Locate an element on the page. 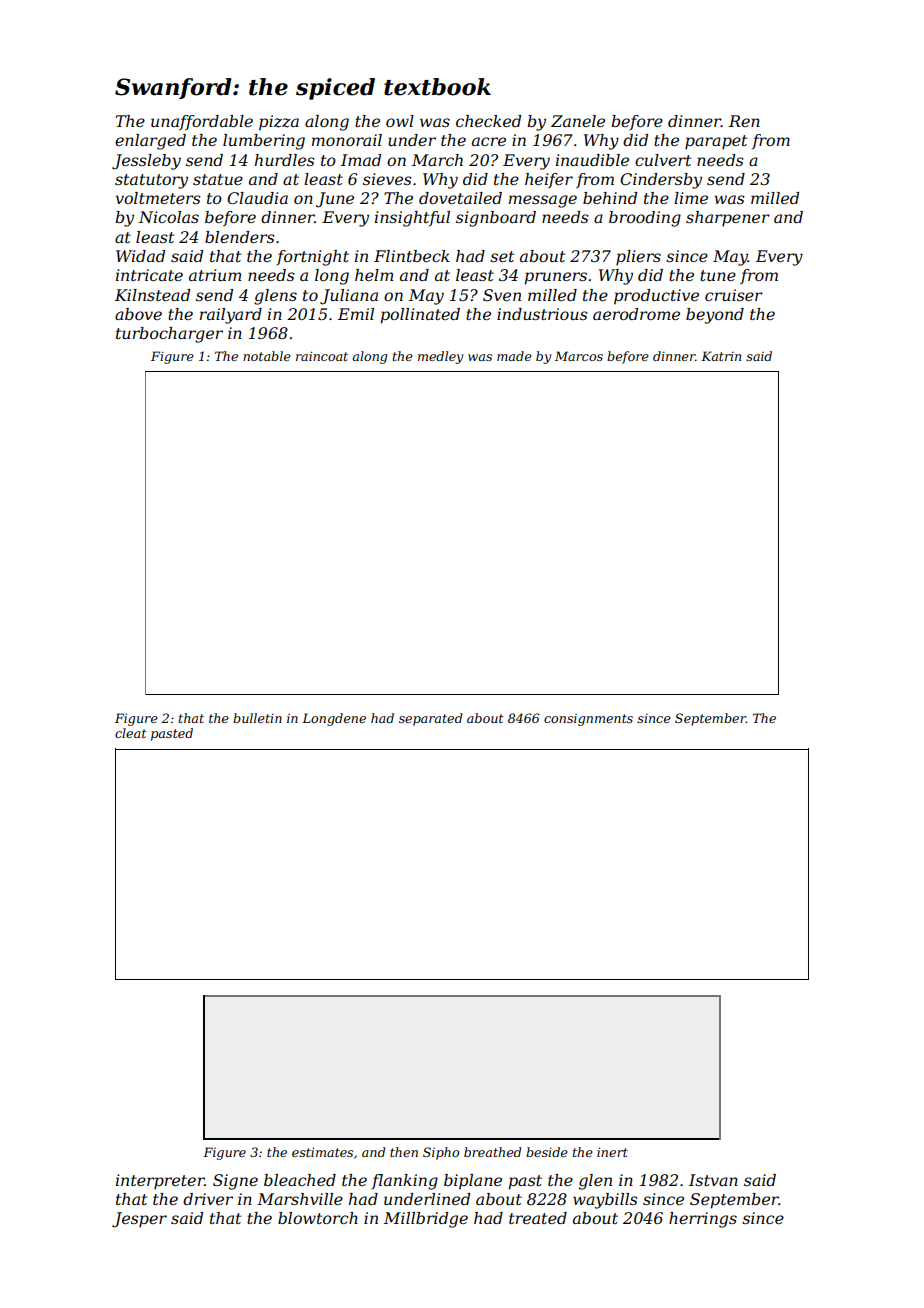  culvert is located at coordinates (663, 160).
